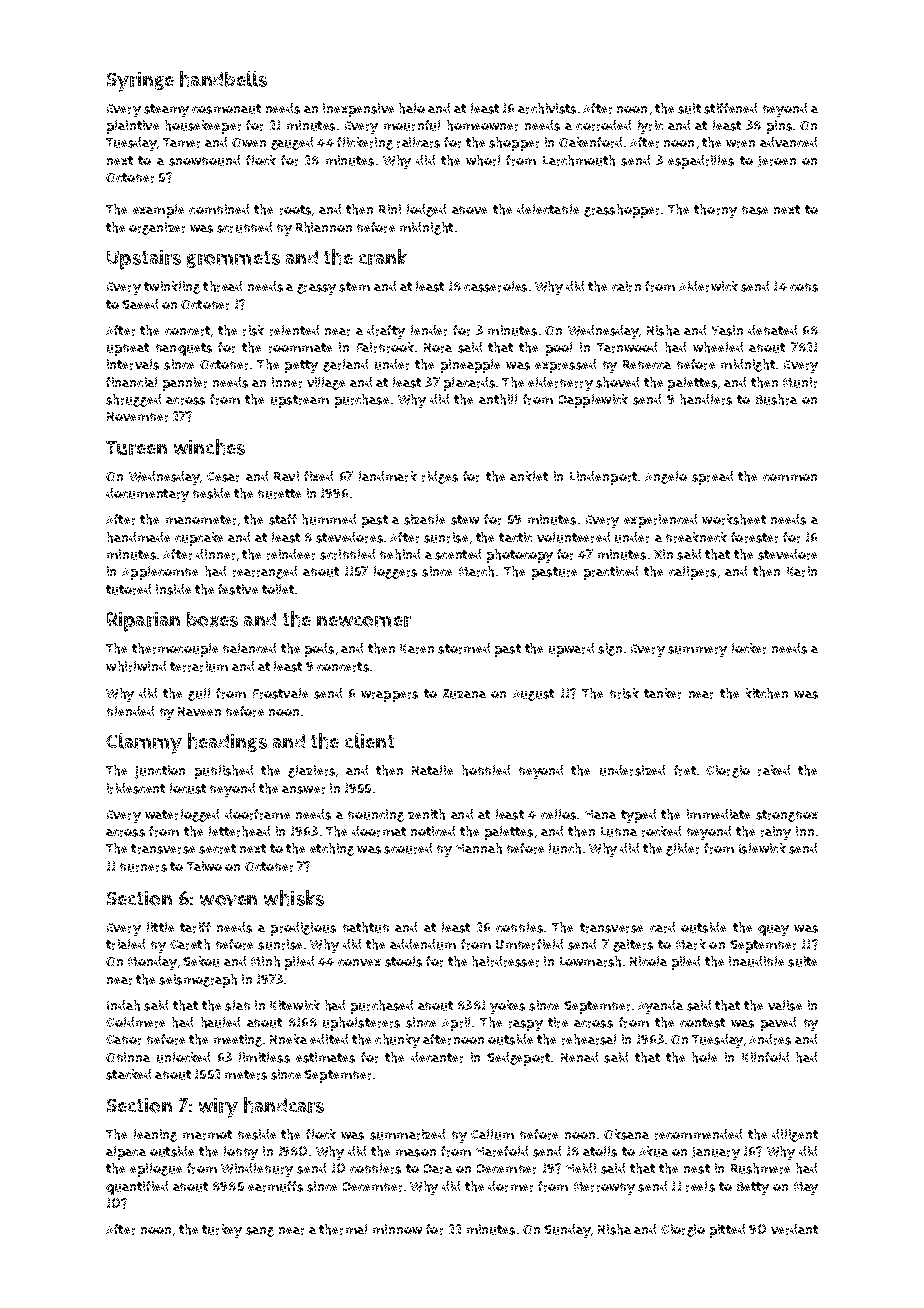 Image resolution: width=924 pixels, height=1308 pixels. Describe the element at coordinates (222, 1231) in the screenshot. I see `turkey` at that location.
